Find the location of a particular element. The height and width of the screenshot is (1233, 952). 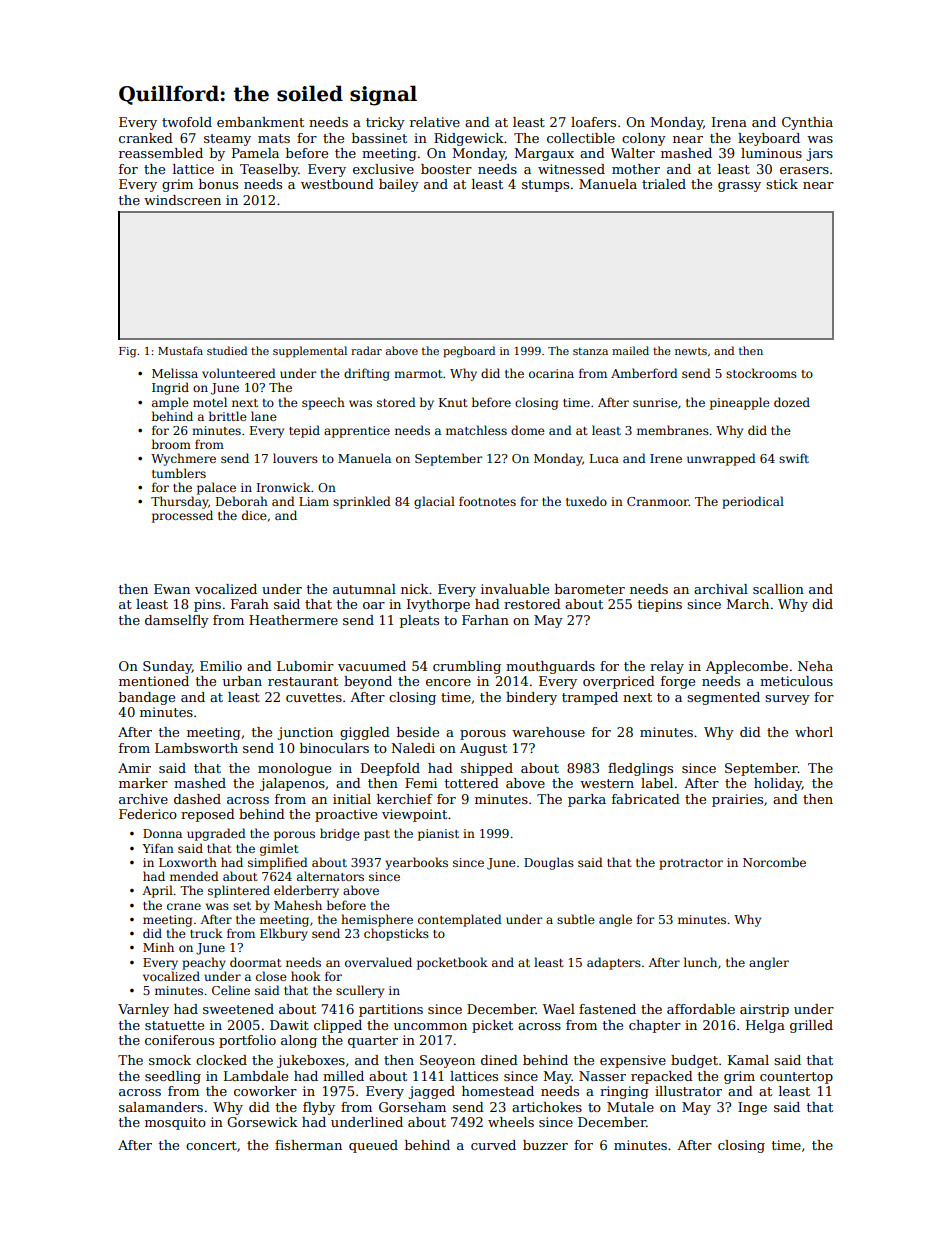

Amir is located at coordinates (134, 768).
